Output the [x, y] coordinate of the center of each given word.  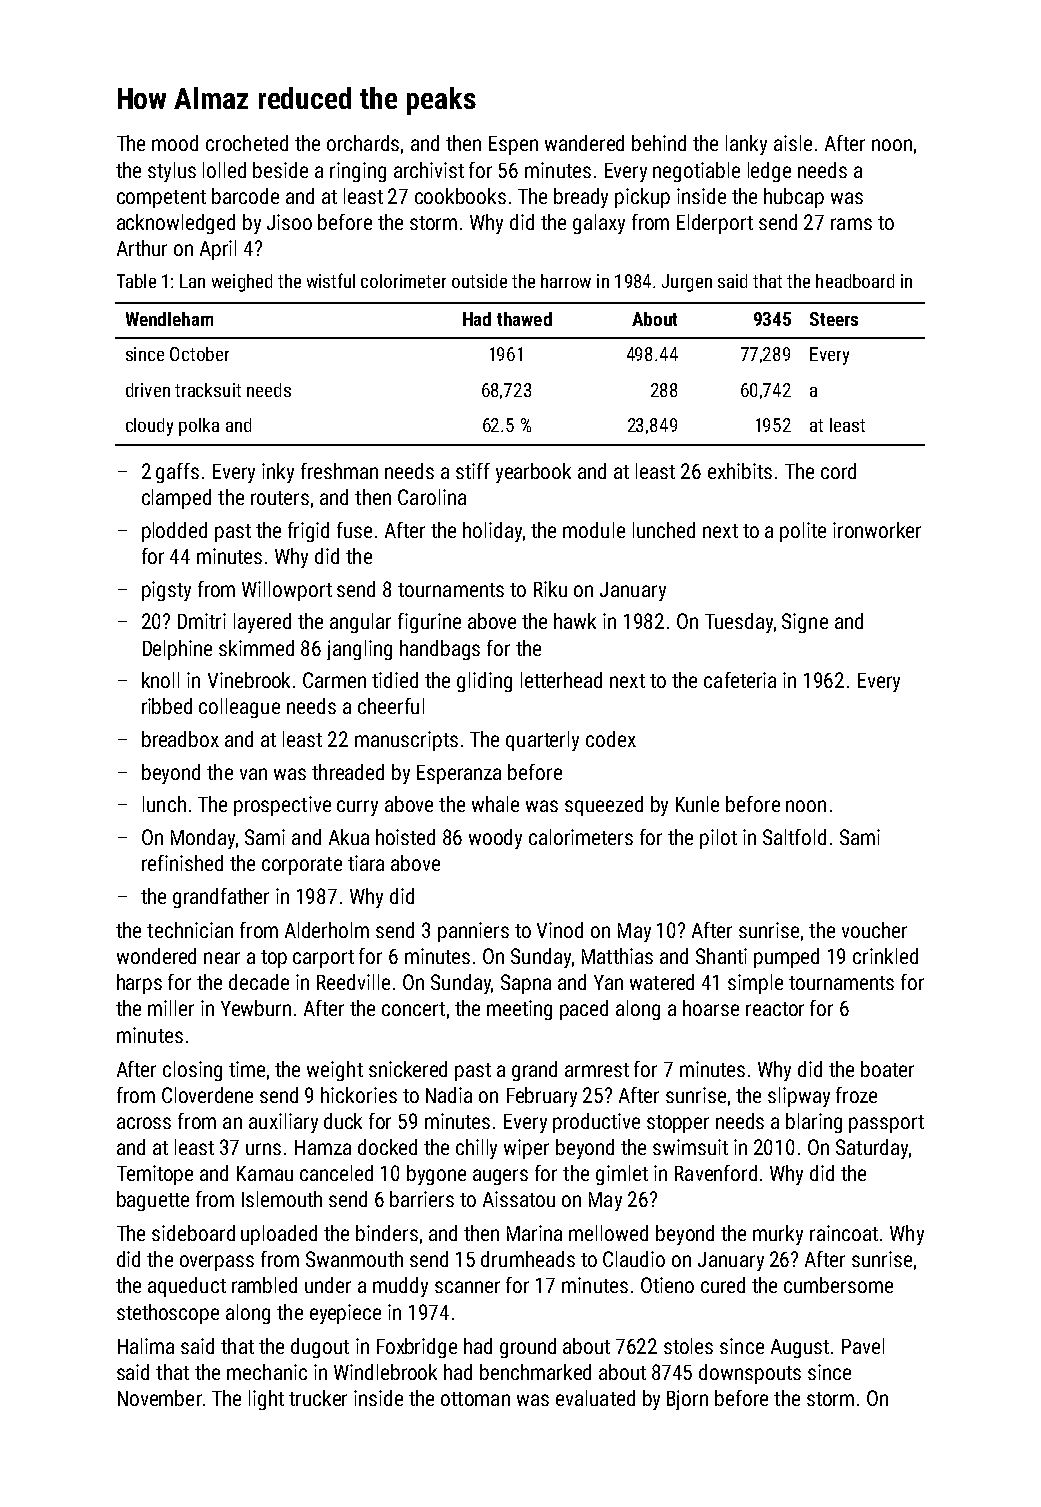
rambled [264, 1285]
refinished [182, 863]
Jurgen [687, 283]
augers [500, 1177]
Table [136, 281]
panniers [473, 932]
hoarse [711, 1008]
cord [838, 471]
